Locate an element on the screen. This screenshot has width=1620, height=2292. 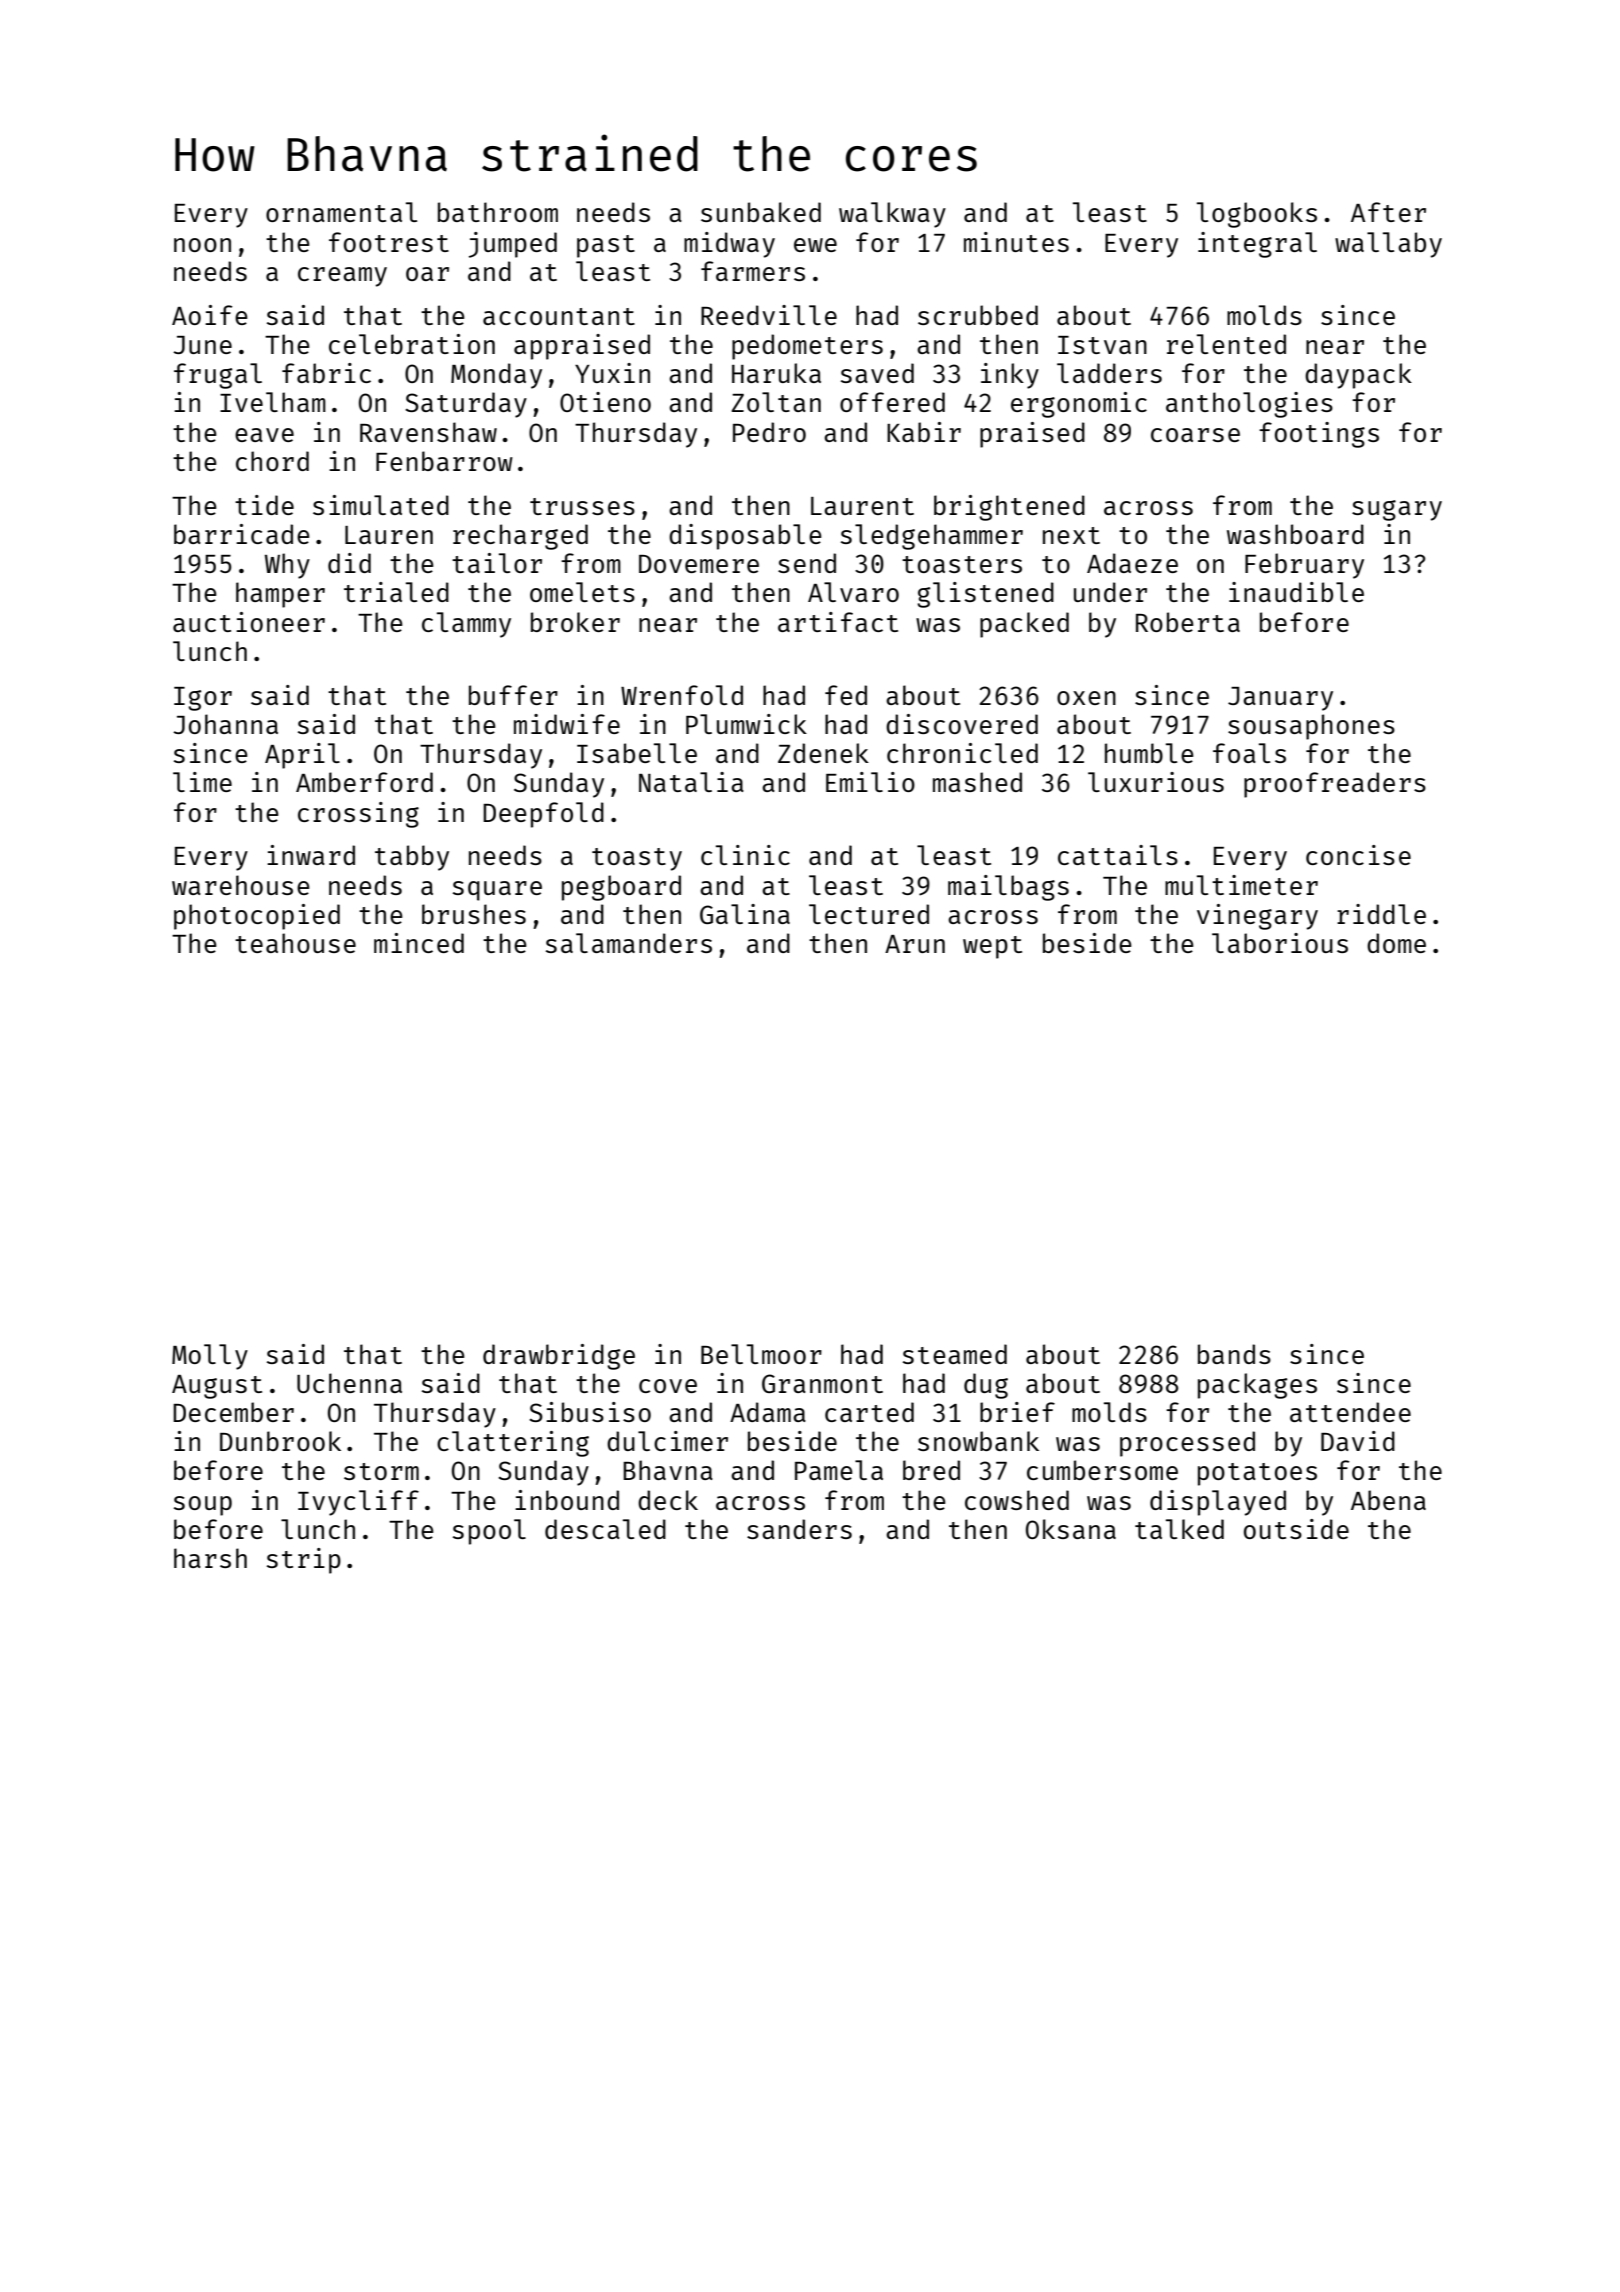
salamanders is located at coordinates (629, 943).
